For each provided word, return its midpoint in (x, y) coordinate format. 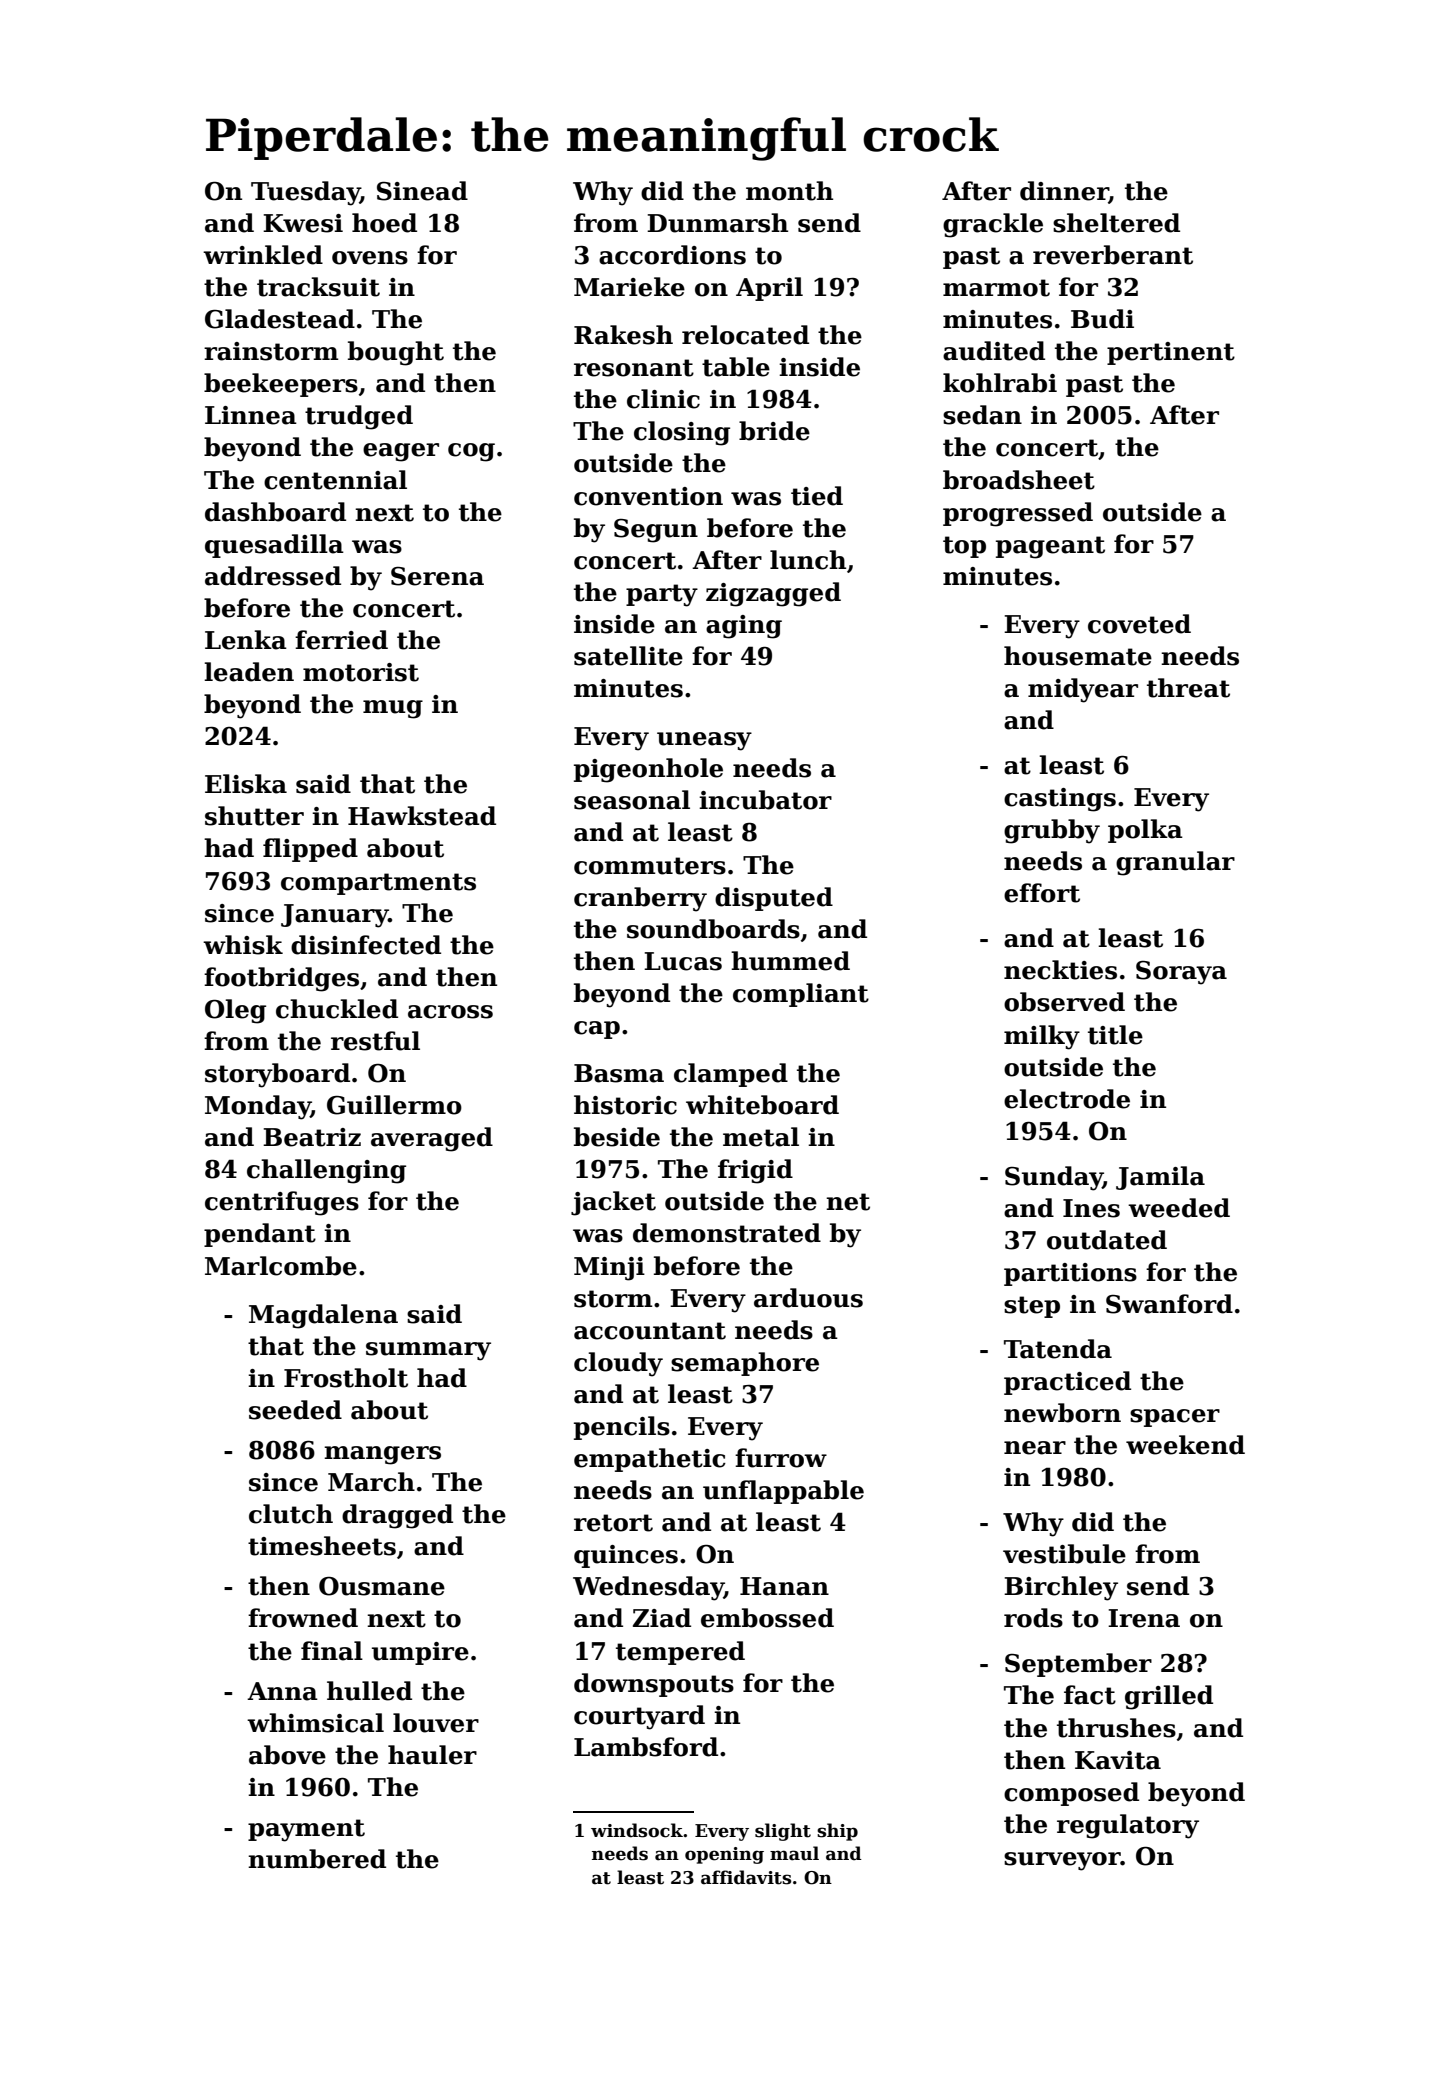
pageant (1050, 547)
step (1032, 1307)
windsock (637, 1830)
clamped (731, 1075)
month (789, 191)
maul (794, 1853)
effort (1042, 893)
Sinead (422, 191)
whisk (243, 945)
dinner (1064, 192)
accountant (650, 1331)
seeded (295, 1410)
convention (648, 496)
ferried (341, 640)
